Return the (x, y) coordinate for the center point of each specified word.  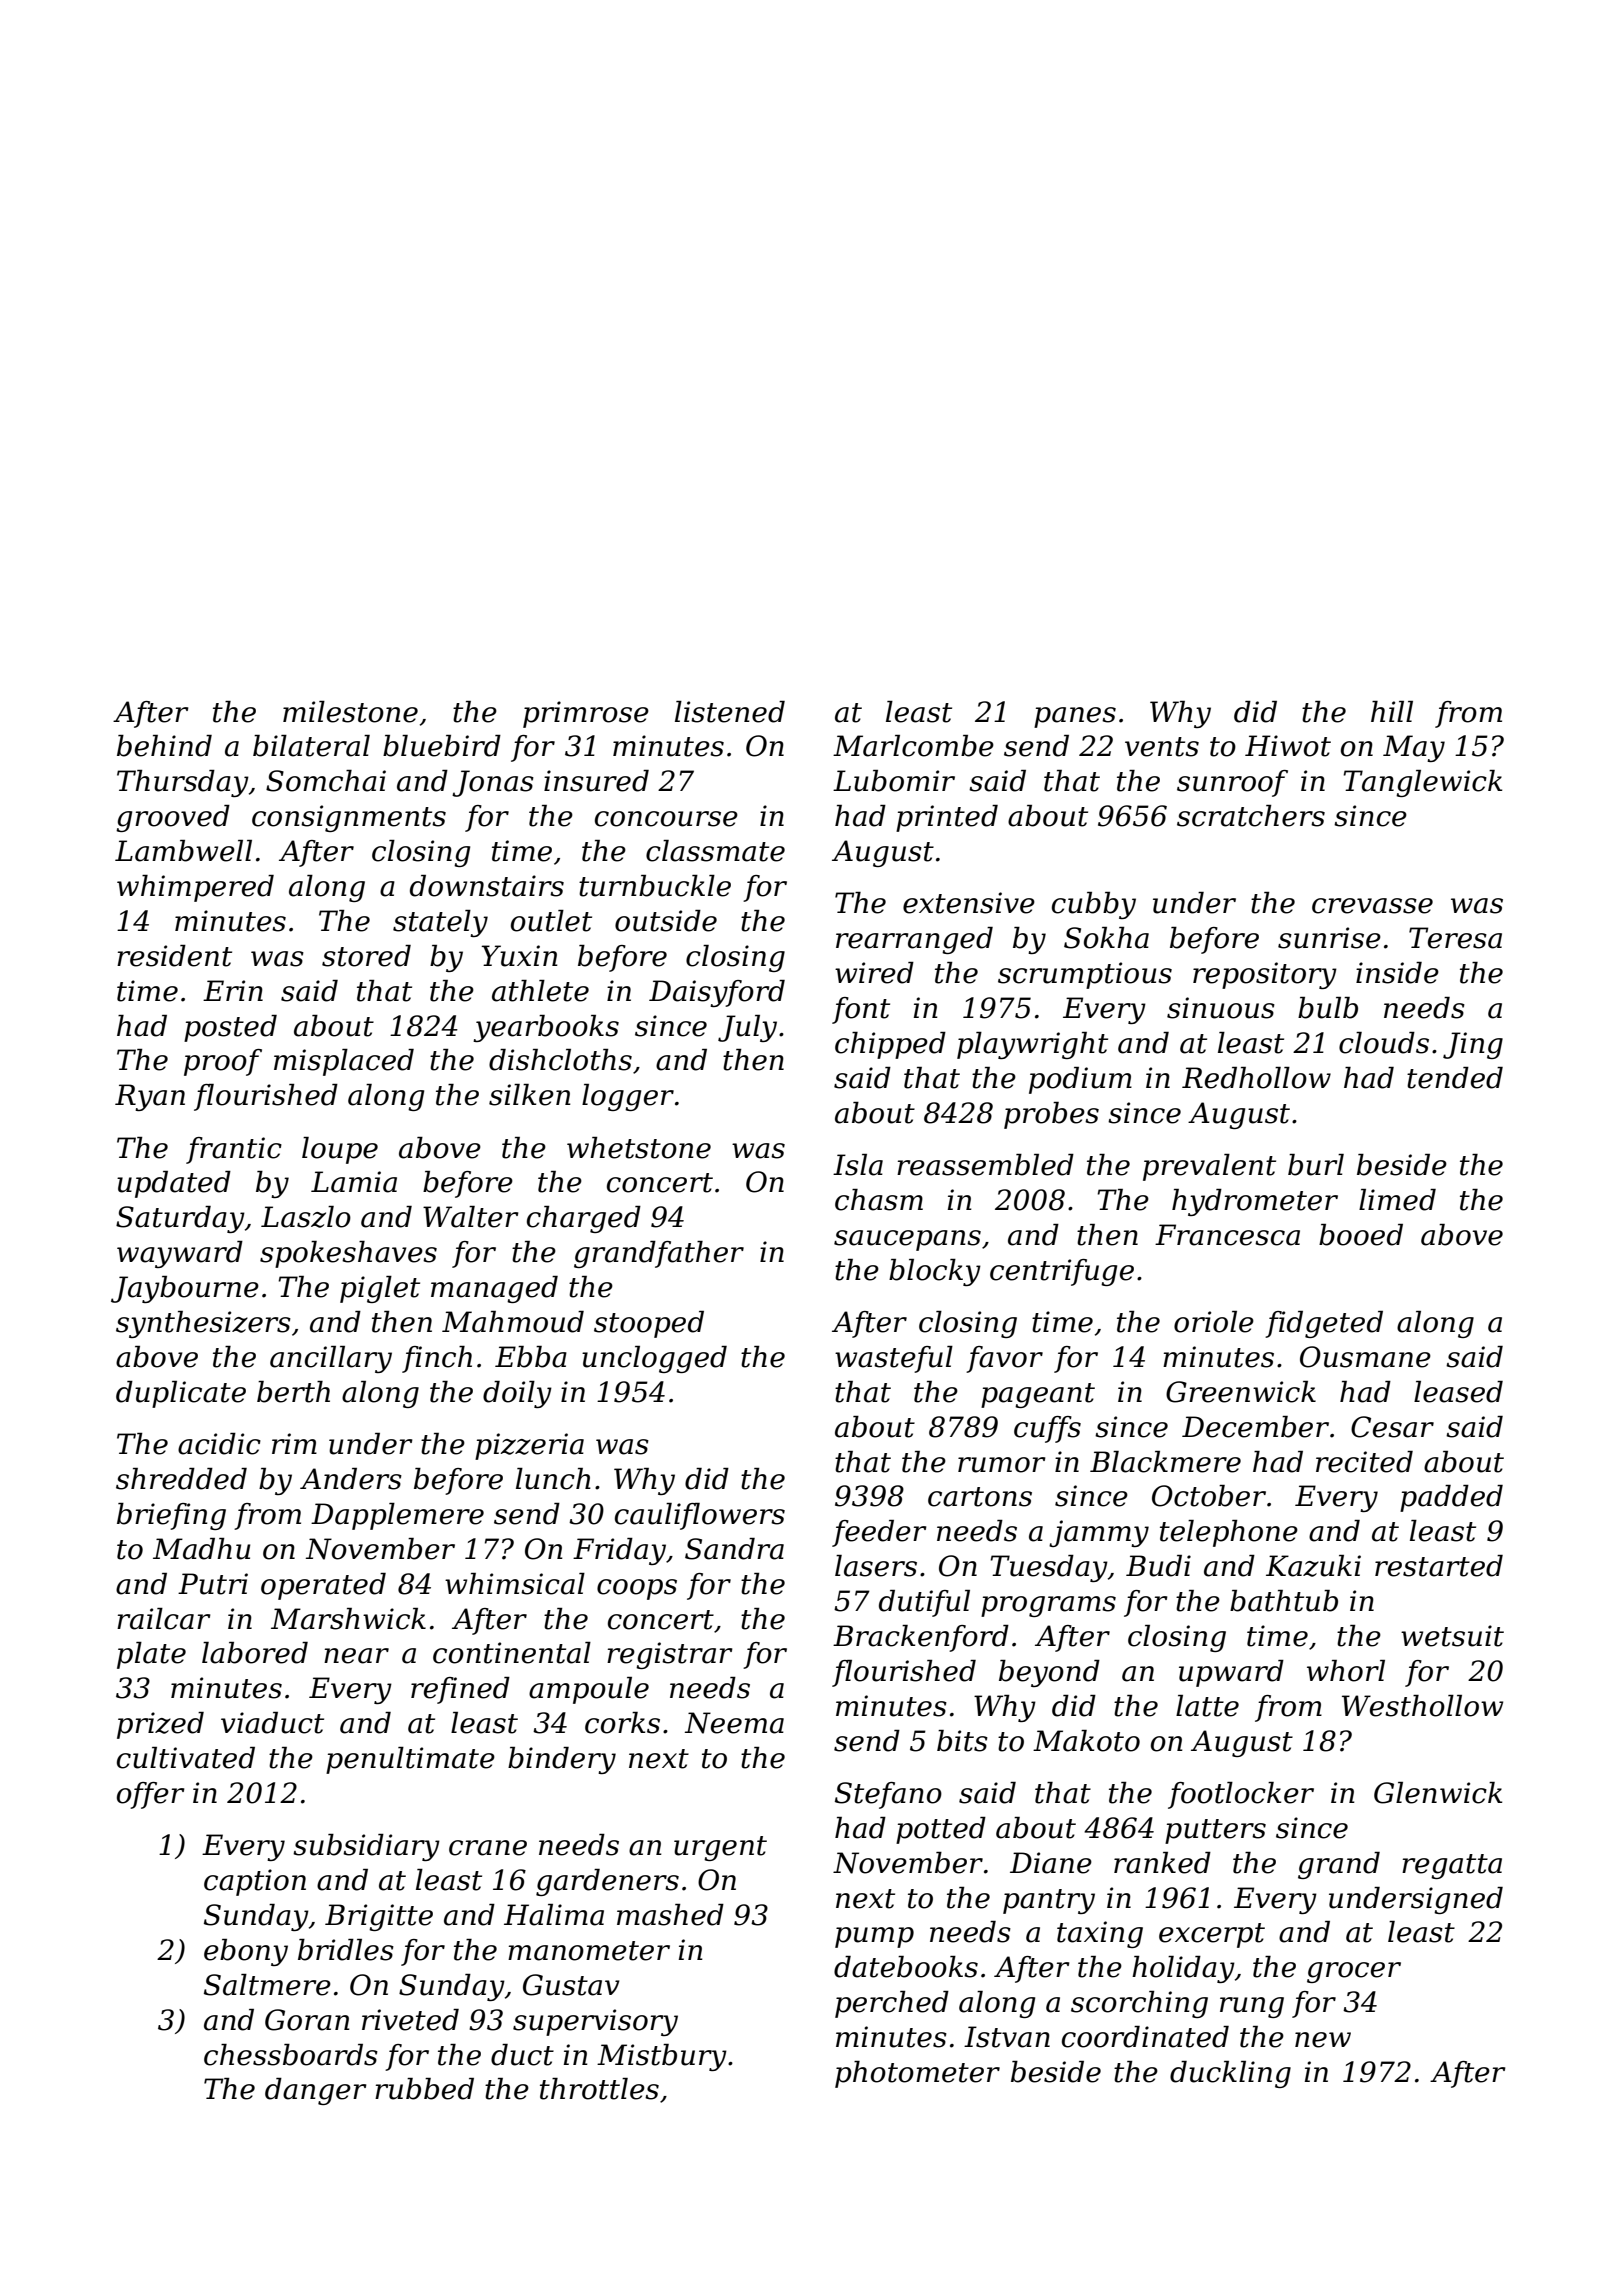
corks (622, 1723)
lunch (553, 1479)
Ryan (150, 1097)
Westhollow (1422, 1706)
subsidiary (366, 1847)
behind (164, 746)
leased (1458, 1392)
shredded (181, 1479)
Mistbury (662, 2057)
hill (1392, 711)
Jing (1473, 1045)
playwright (1032, 1045)
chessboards (291, 2055)
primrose (586, 714)
